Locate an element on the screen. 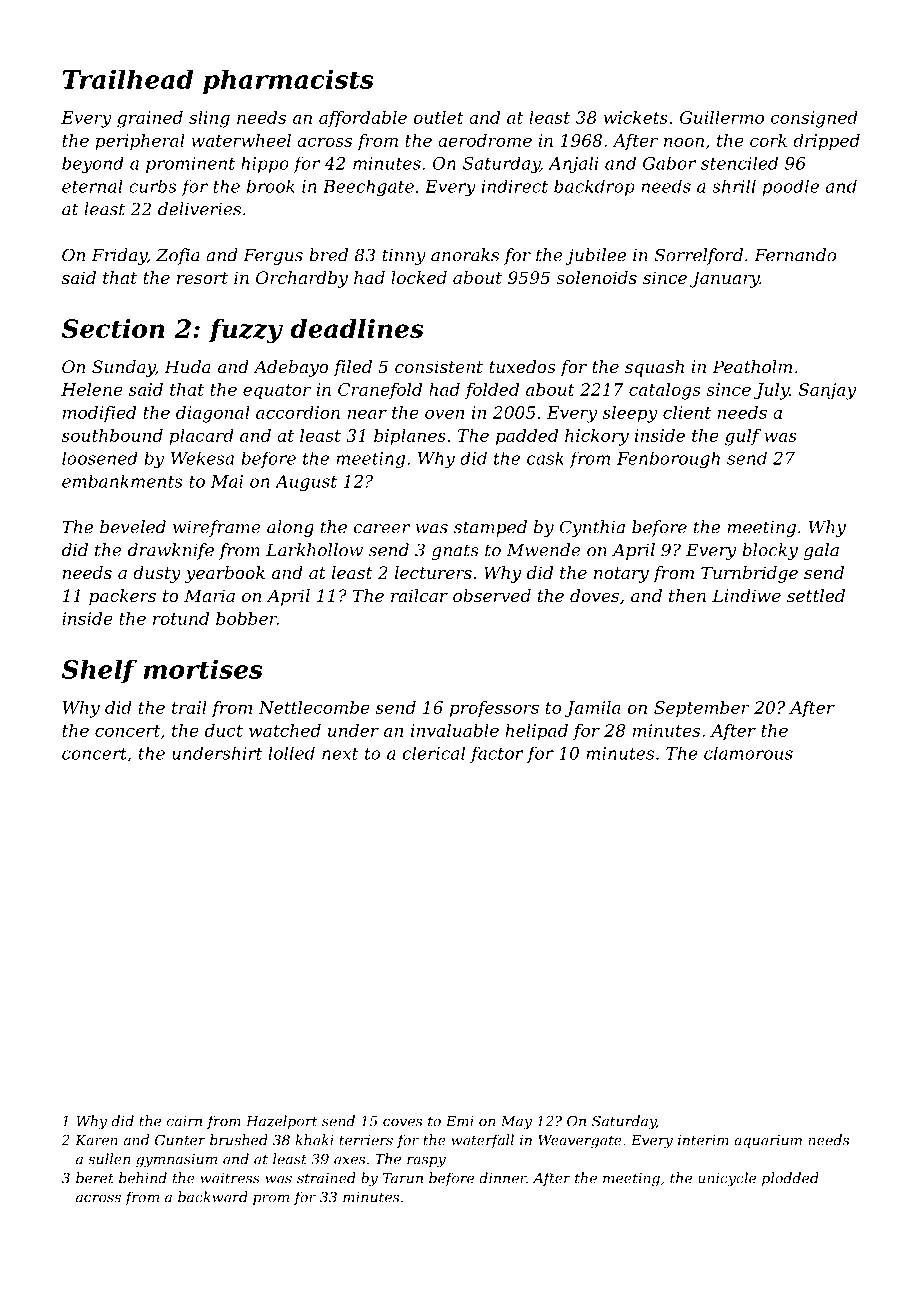  eternal is located at coordinates (92, 186).
